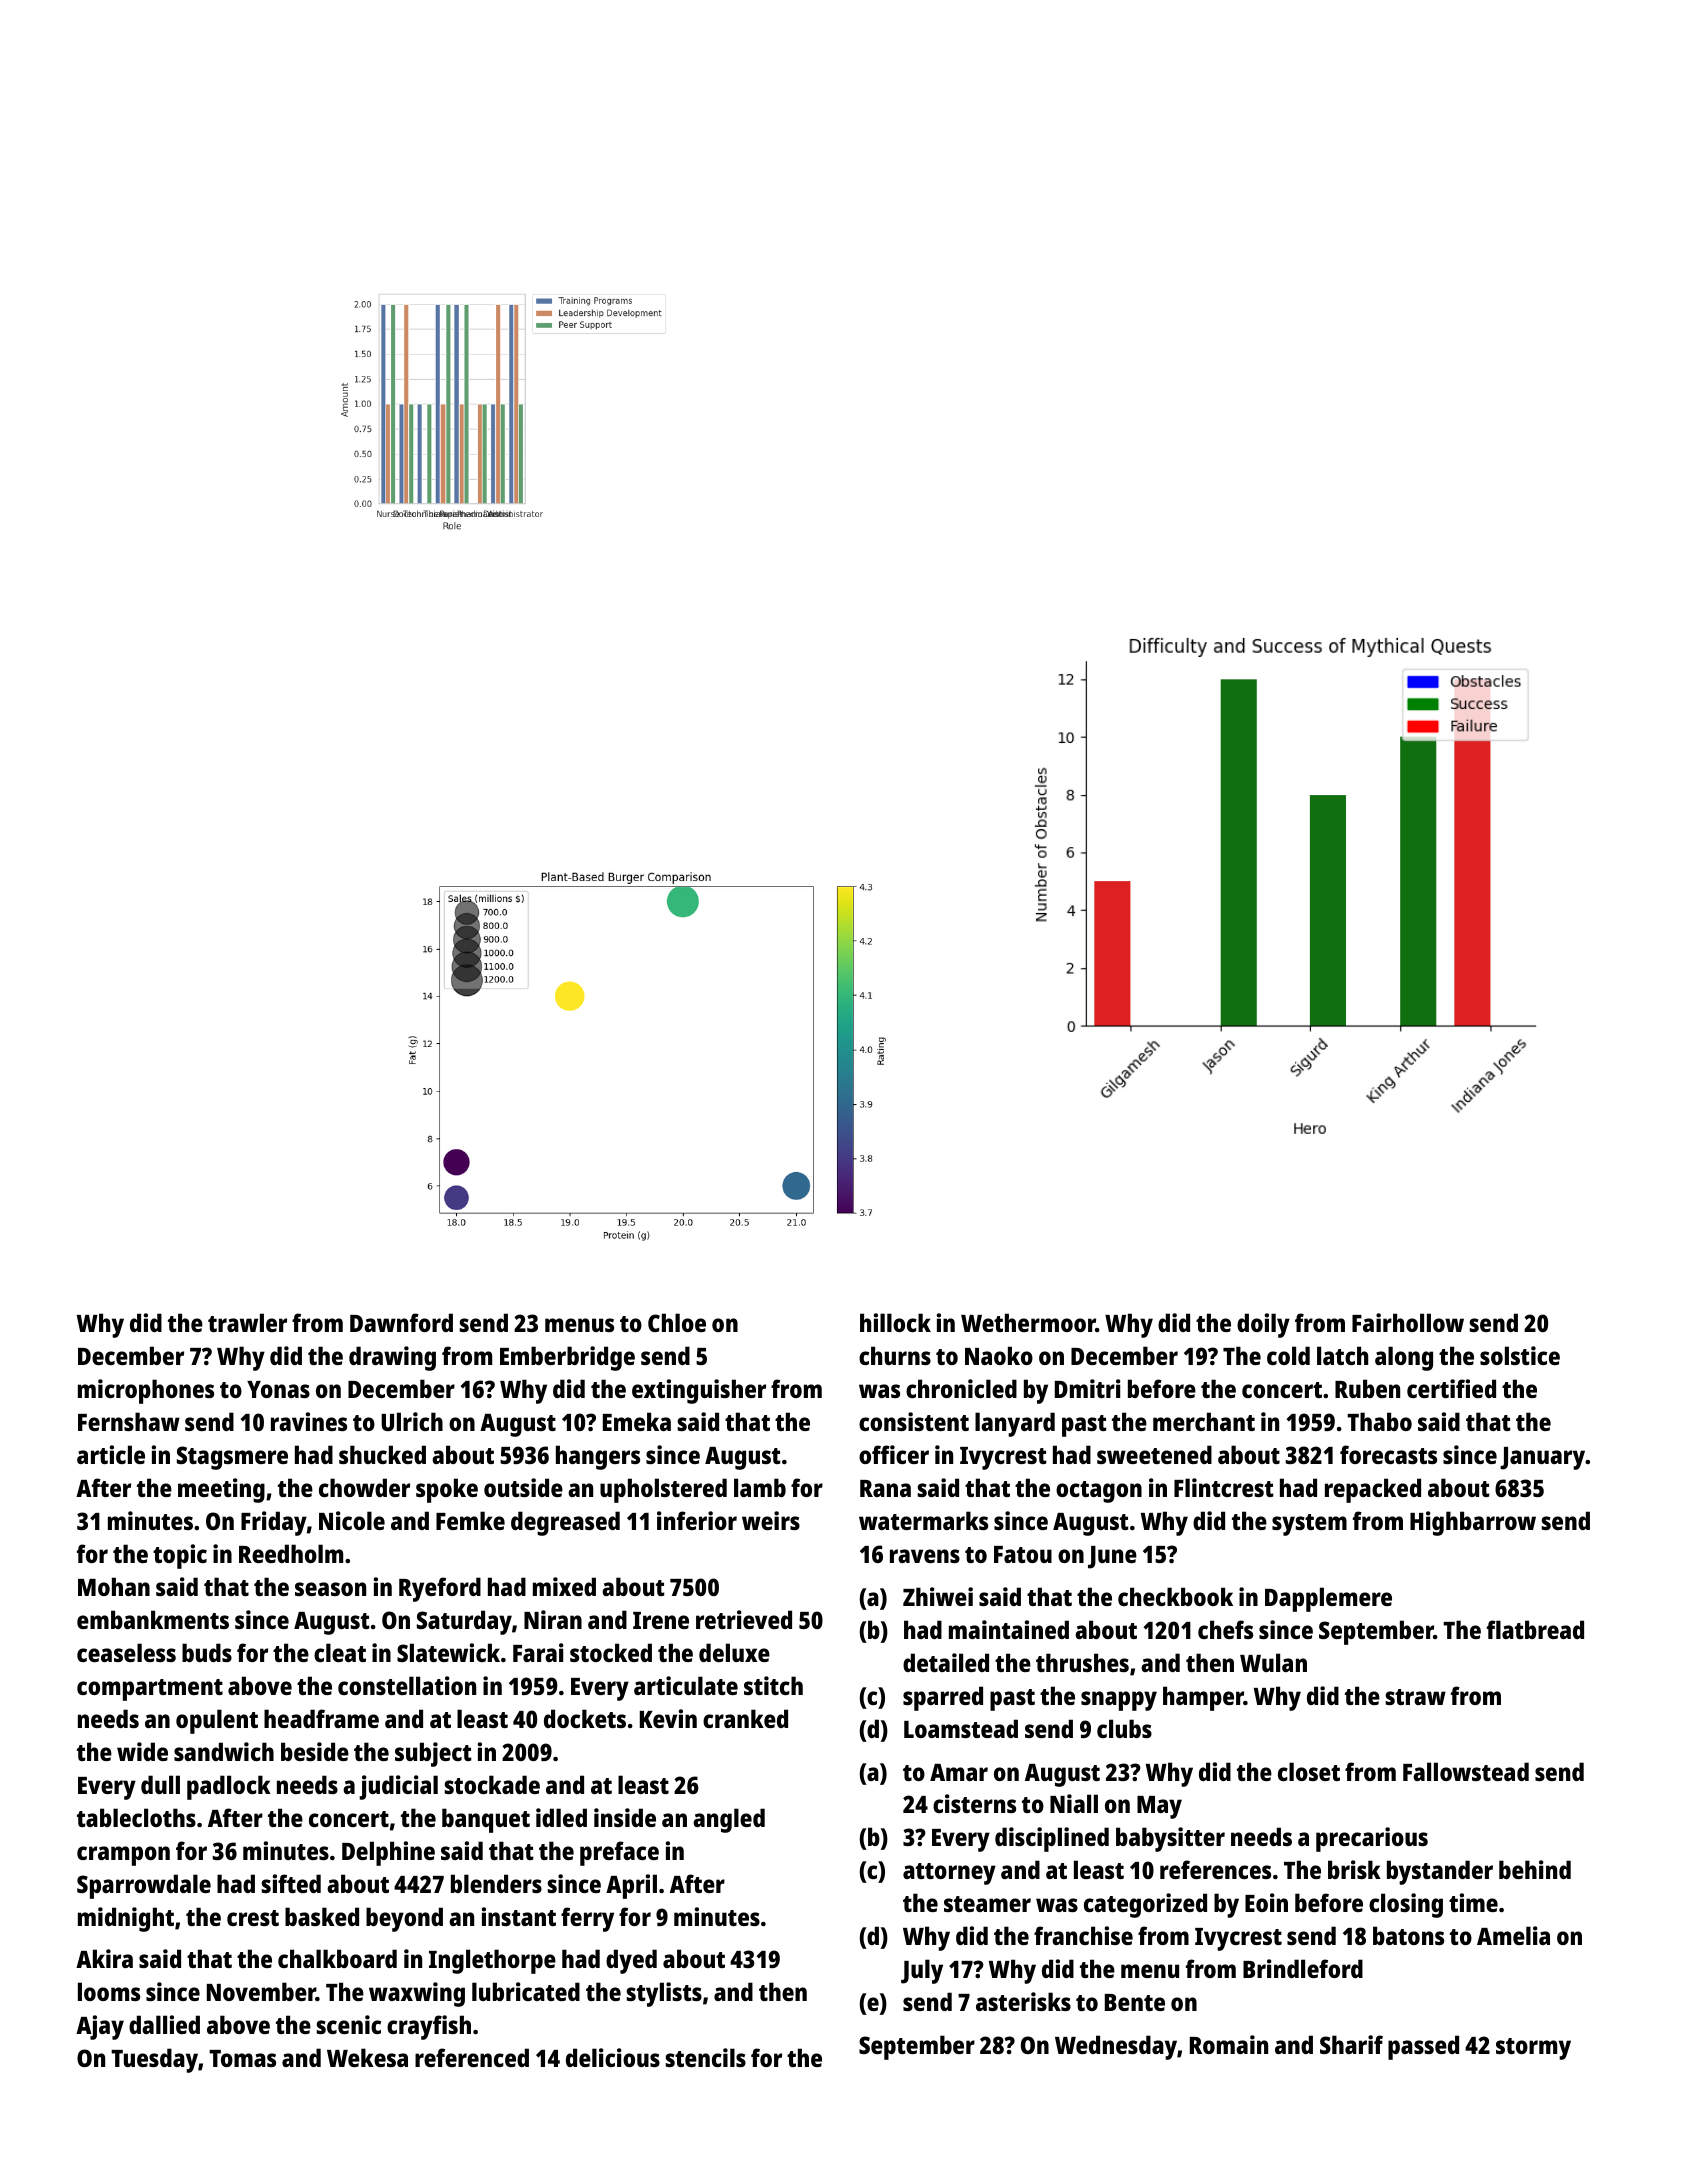 Image resolution: width=1683 pixels, height=2178 pixels. What do you see at coordinates (1328, 1599) in the screenshot?
I see `Dapplemere` at bounding box center [1328, 1599].
